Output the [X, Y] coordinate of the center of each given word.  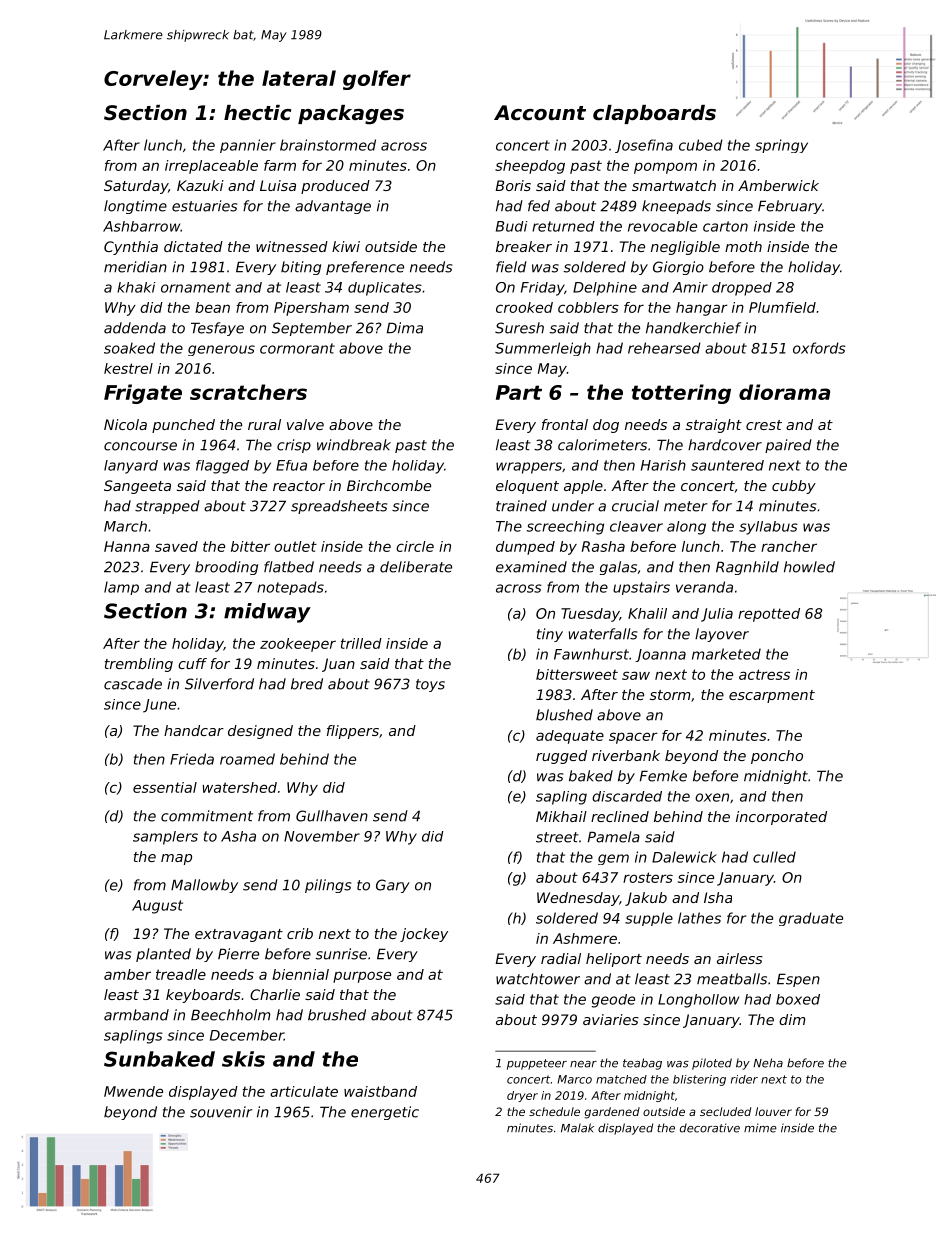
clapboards [654, 114]
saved [176, 546]
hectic [257, 113]
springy [781, 146]
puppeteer [537, 1064]
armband [136, 1015]
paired [788, 446]
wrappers [529, 468]
